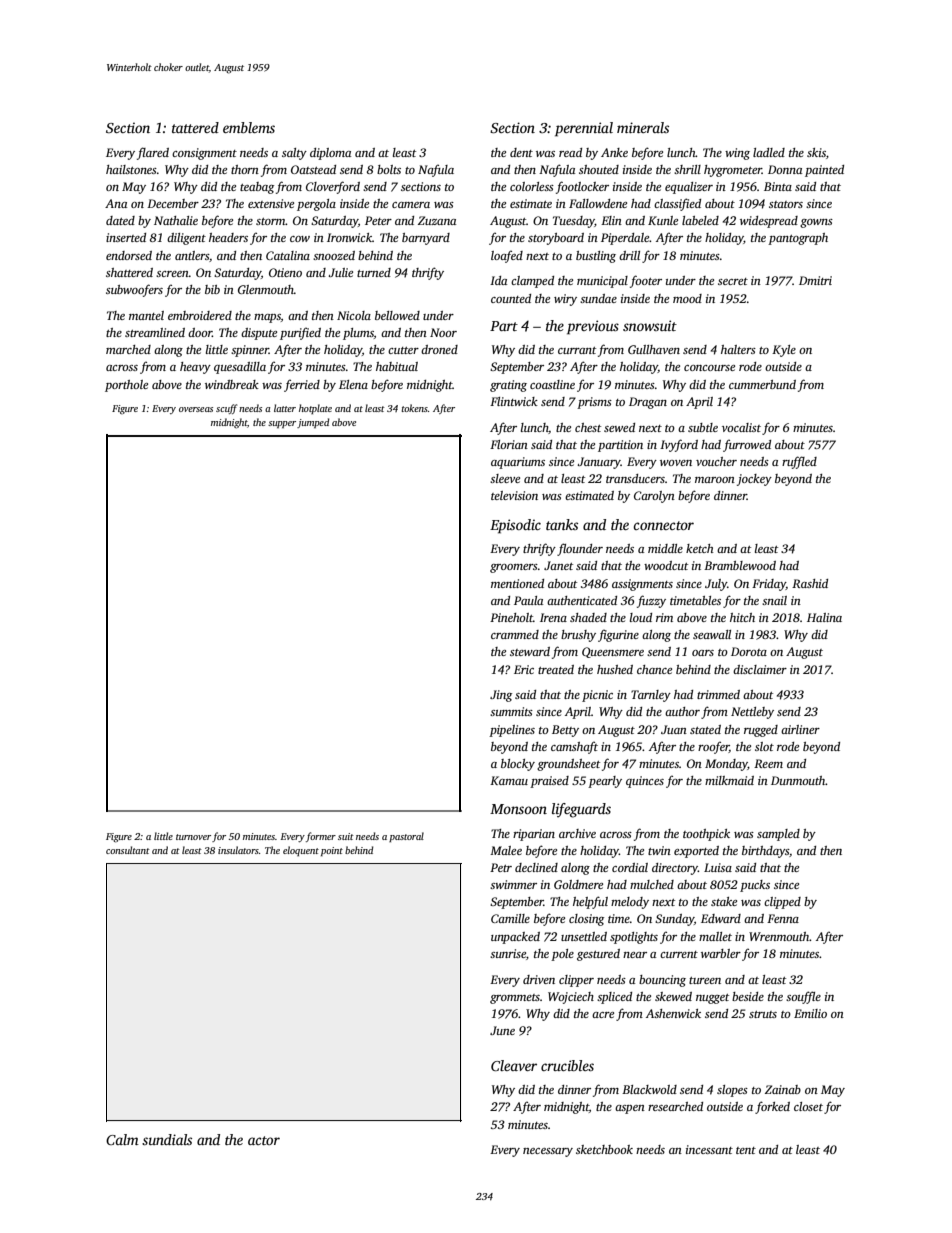  Describe the element at coordinates (584, 129) in the image. I see `perennial` at that location.
